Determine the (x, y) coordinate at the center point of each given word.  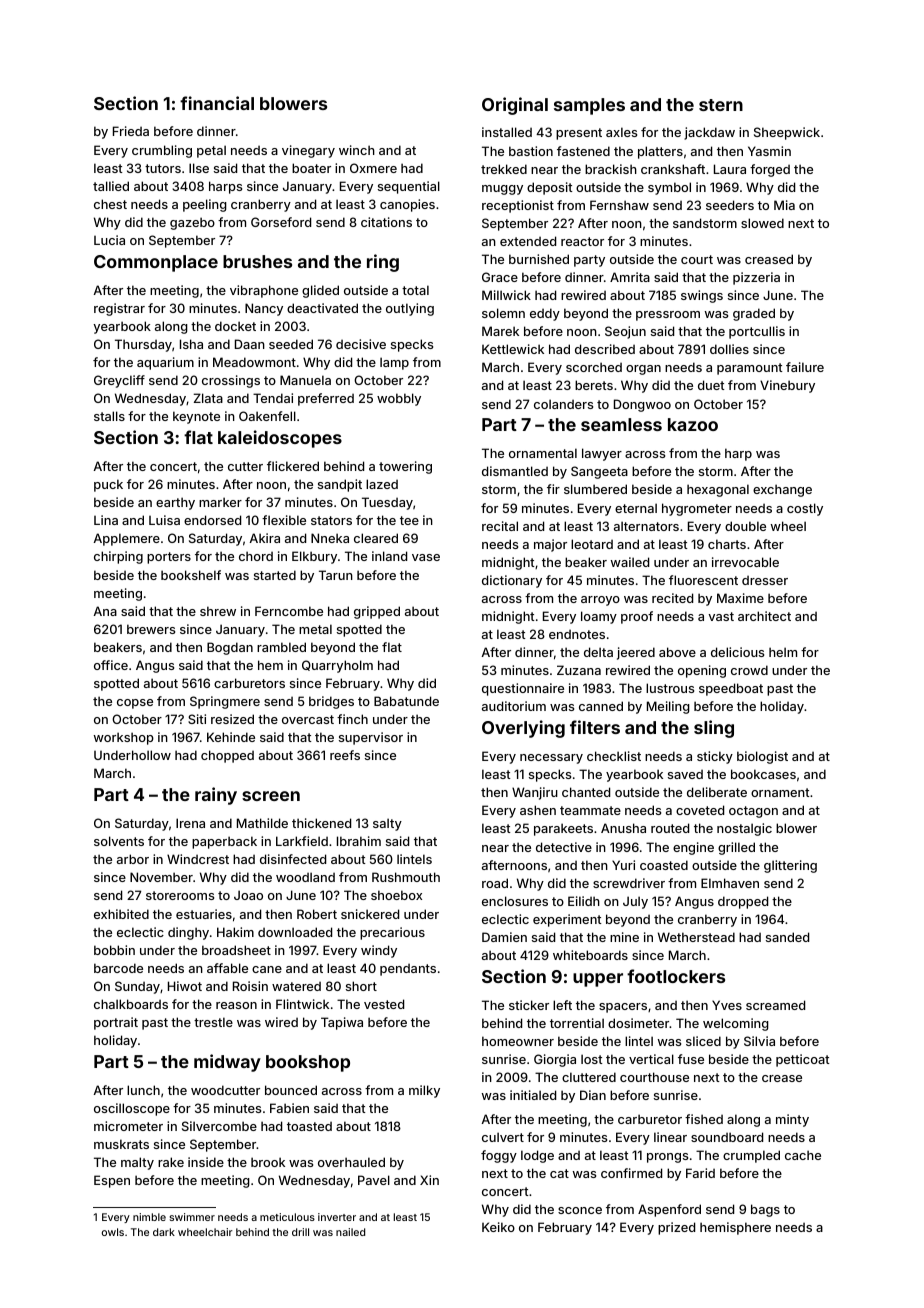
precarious (392, 933)
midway (227, 1063)
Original (515, 106)
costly (805, 509)
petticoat (803, 1060)
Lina (106, 520)
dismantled (515, 471)
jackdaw (709, 133)
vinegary (308, 151)
